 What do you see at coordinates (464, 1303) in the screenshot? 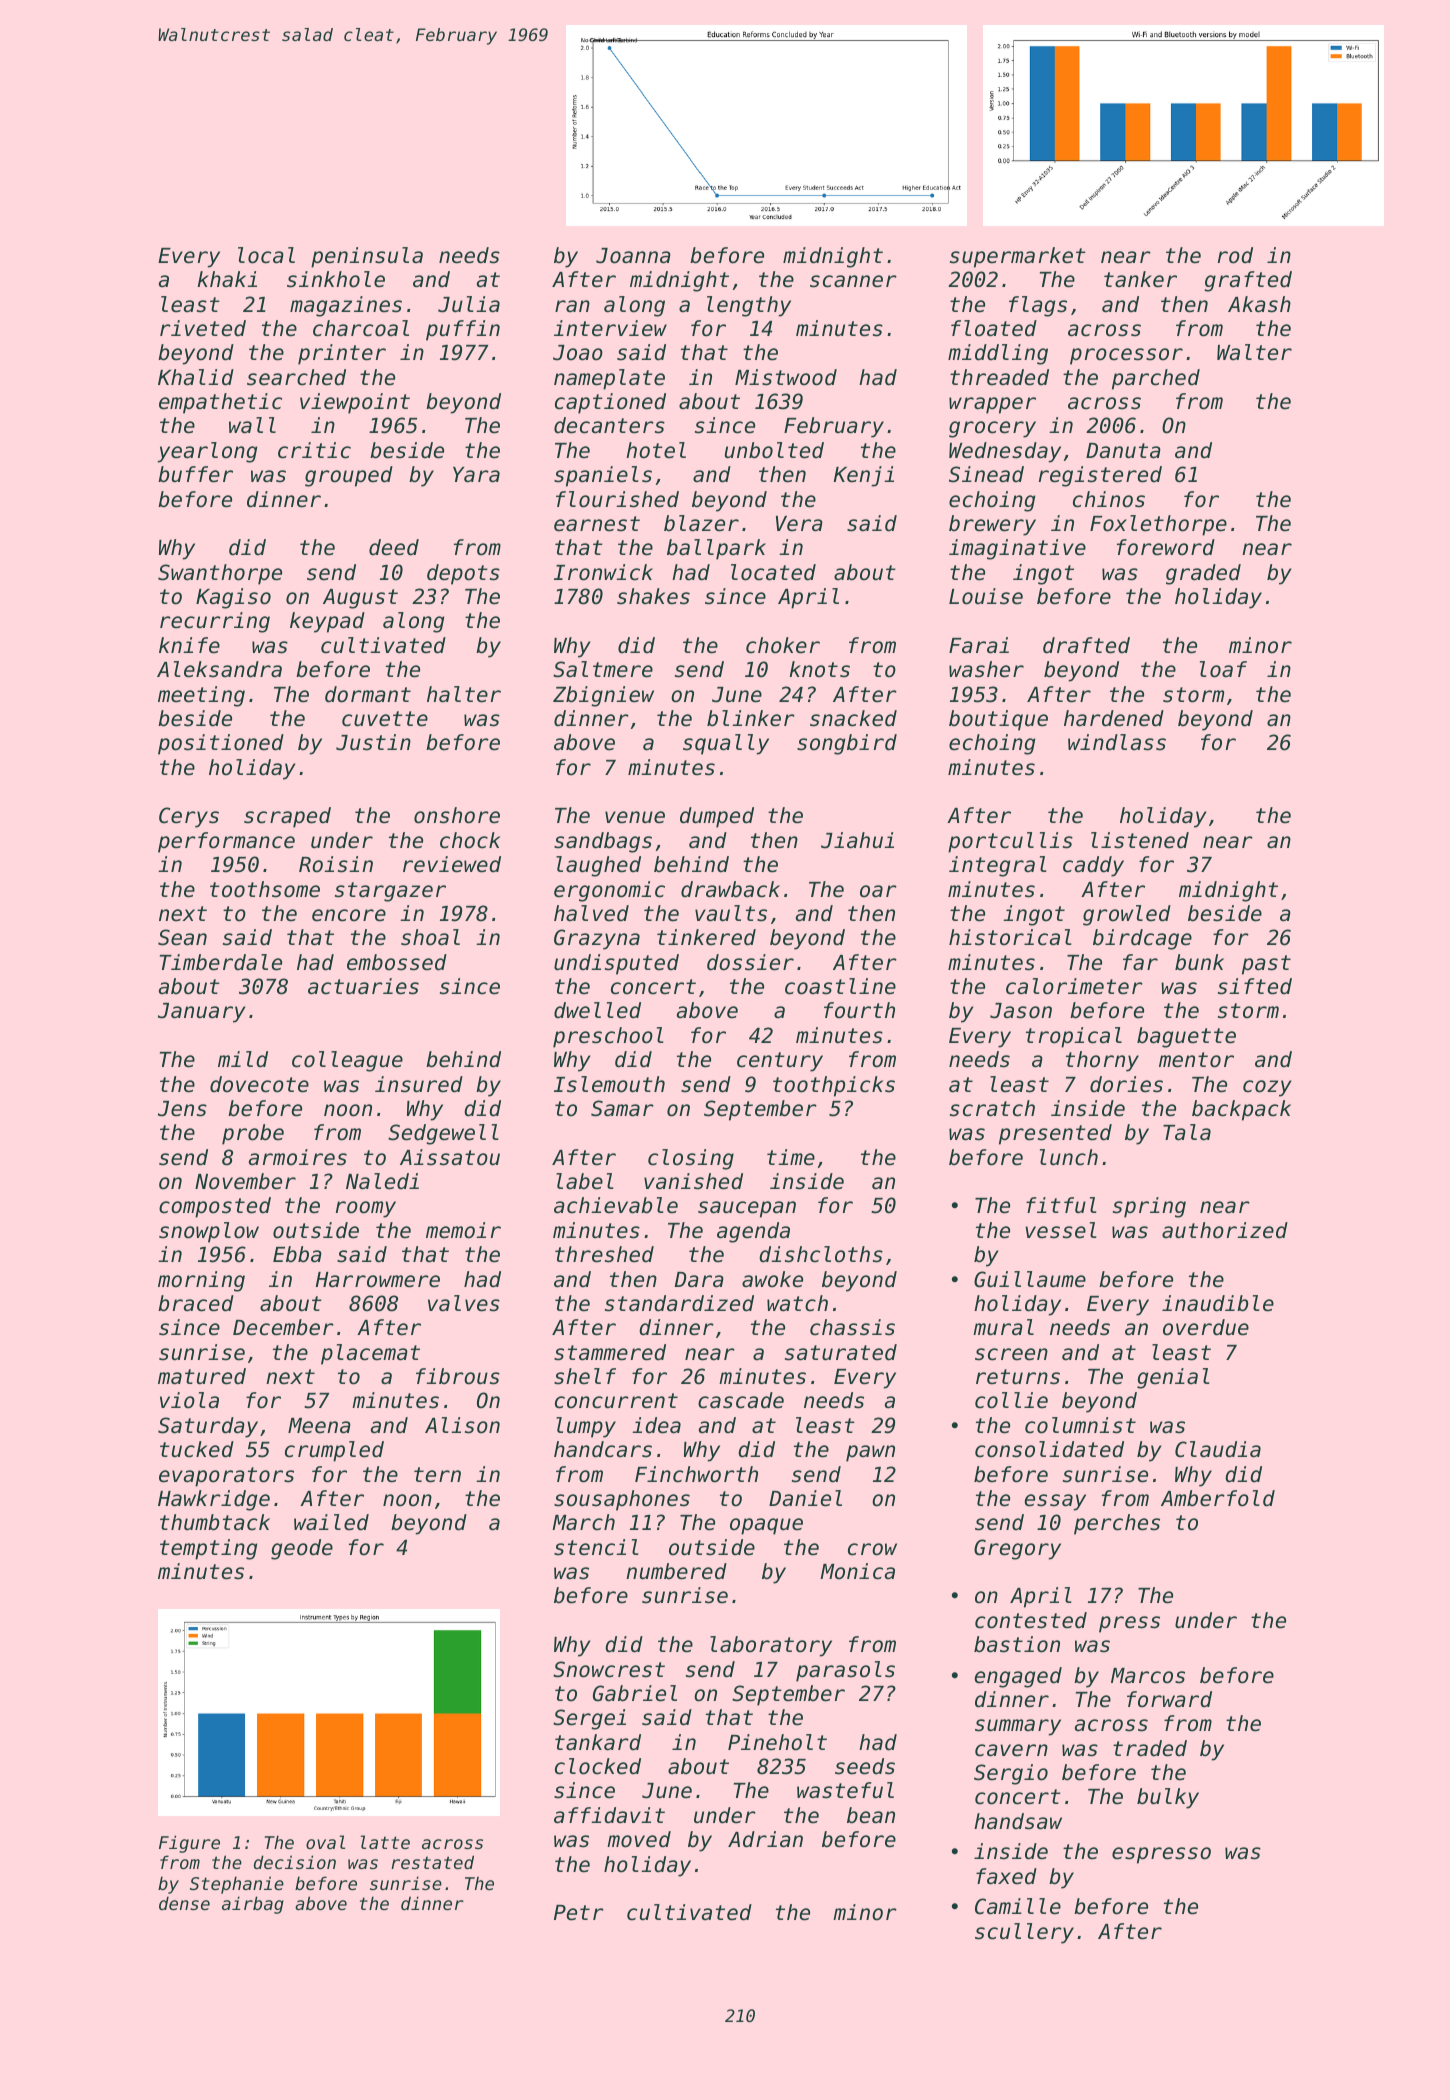
I see `valves` at bounding box center [464, 1303].
